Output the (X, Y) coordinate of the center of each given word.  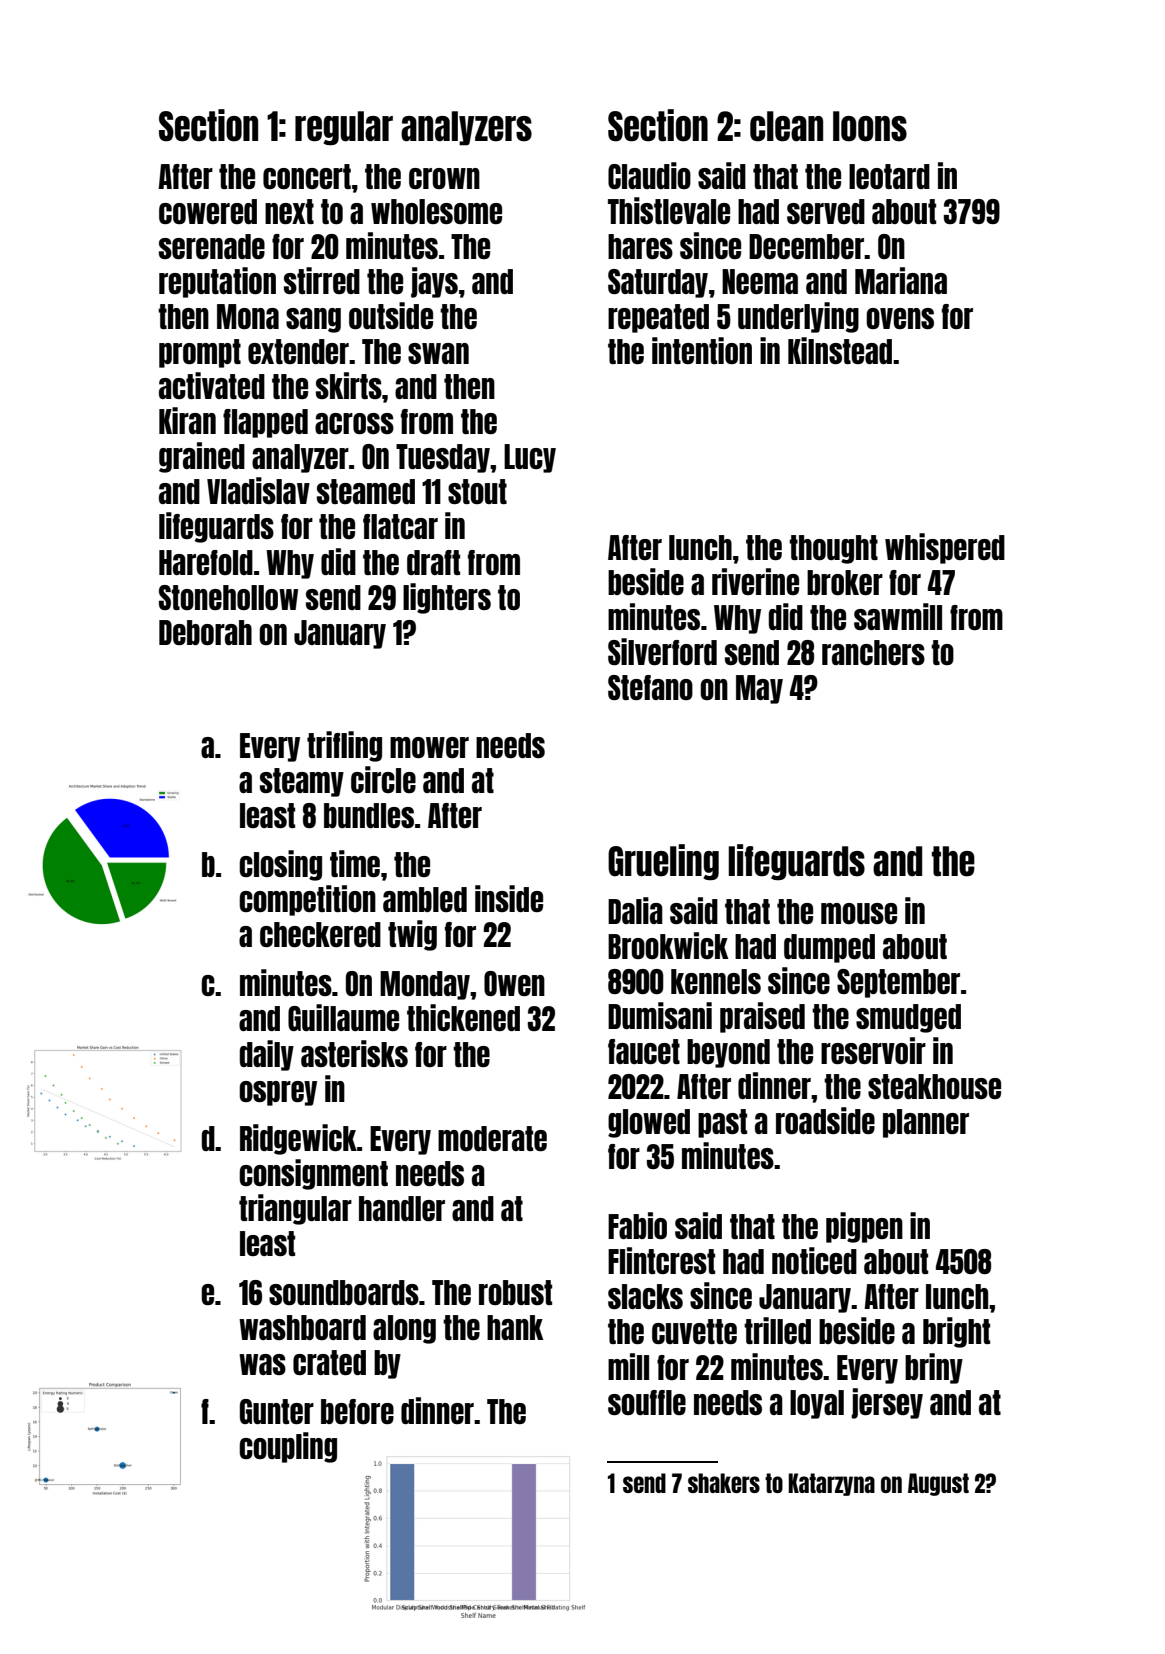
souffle (647, 1402)
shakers (724, 1483)
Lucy (530, 458)
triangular (295, 1209)
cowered (208, 211)
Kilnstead (840, 350)
